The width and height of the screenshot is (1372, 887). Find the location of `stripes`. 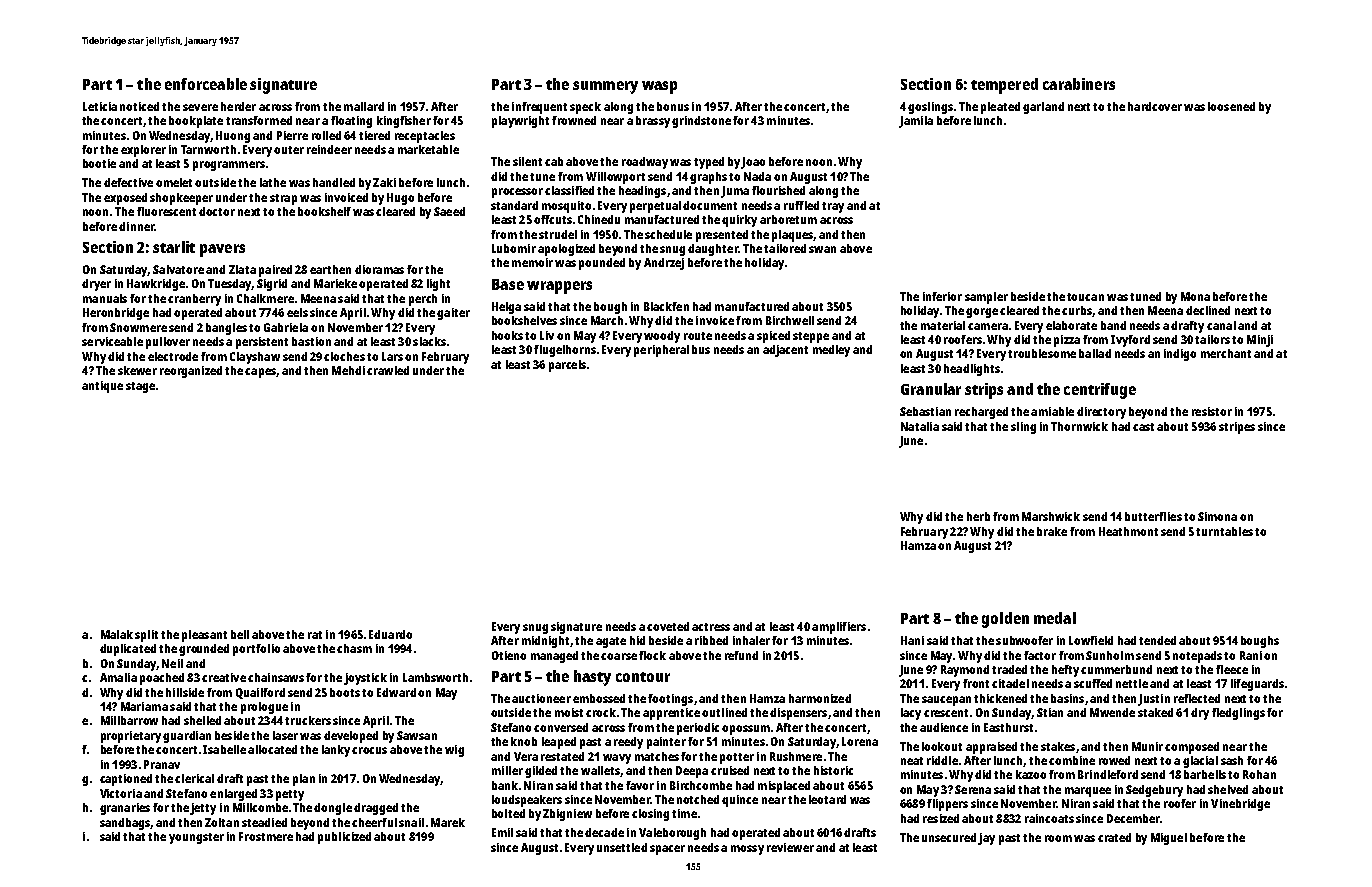

stripes is located at coordinates (1237, 428).
